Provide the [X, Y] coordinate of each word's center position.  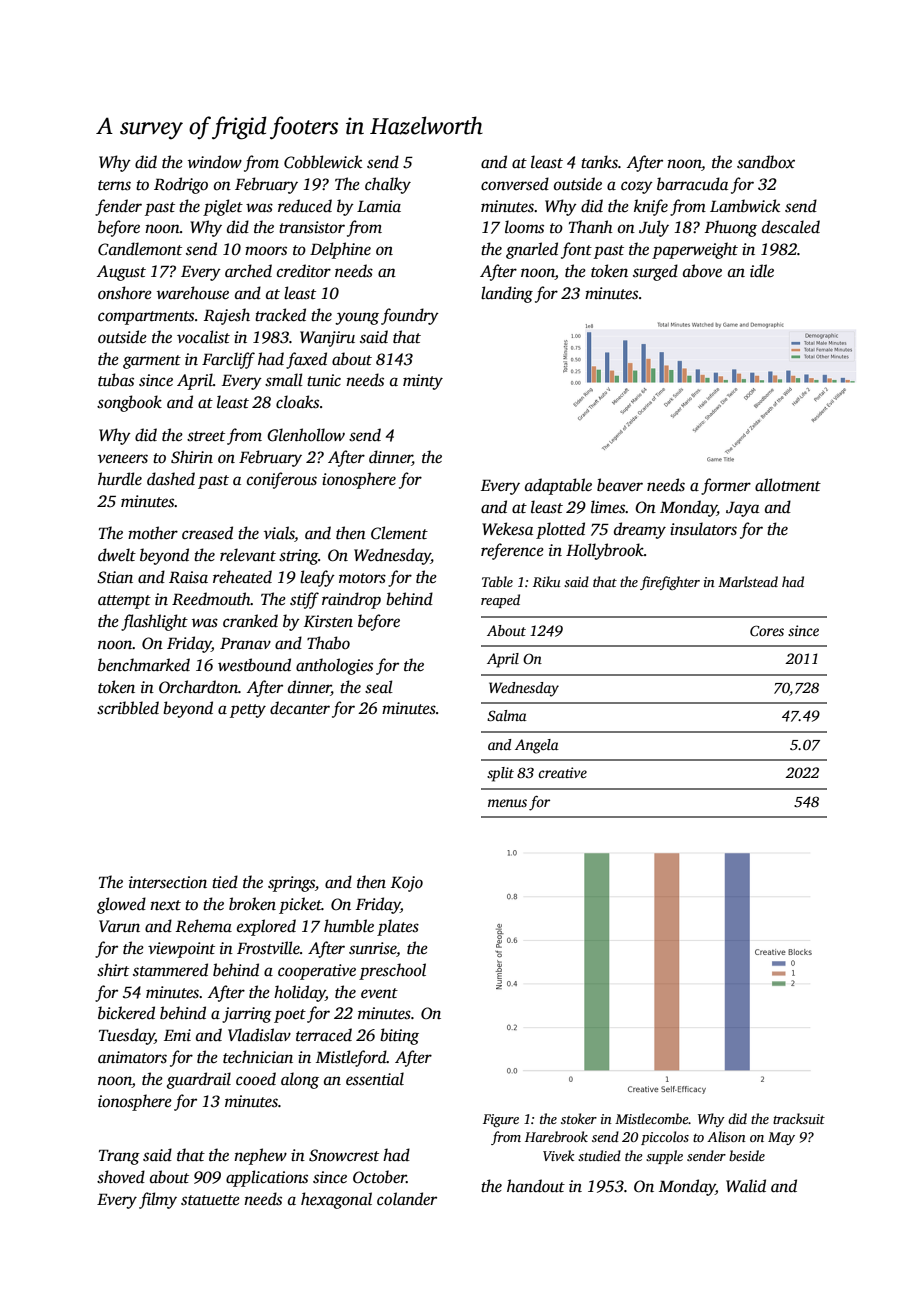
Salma [507, 715]
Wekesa [507, 529]
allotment [788, 485]
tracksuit [799, 1118]
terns [114, 185]
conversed [515, 184]
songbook [129, 403]
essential [375, 1079]
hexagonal [336, 1200]
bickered [126, 1013]
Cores [767, 630]
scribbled [128, 708]
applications [267, 1178]
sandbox [766, 162]
